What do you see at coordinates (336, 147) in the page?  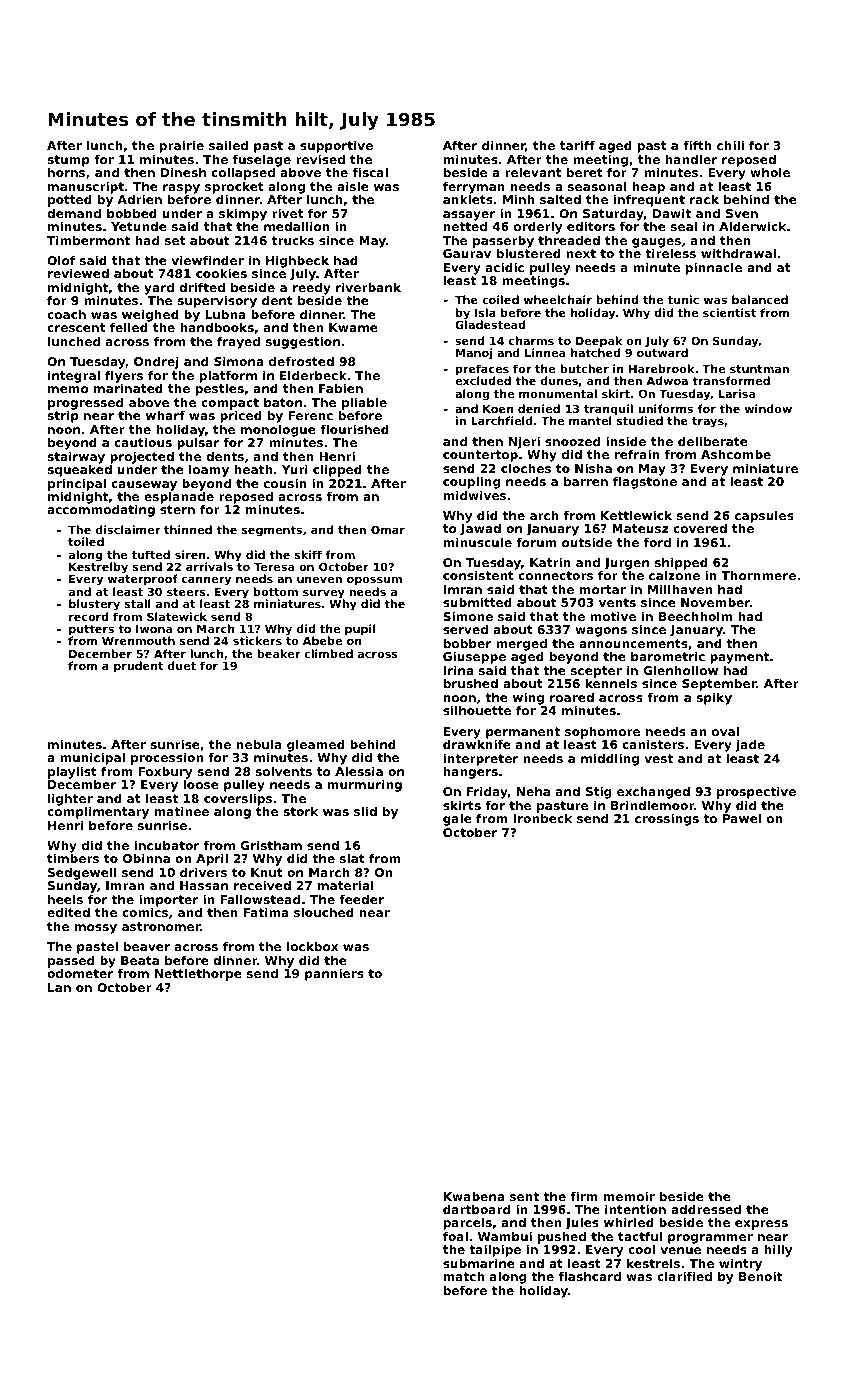 I see `supportive` at bounding box center [336, 147].
